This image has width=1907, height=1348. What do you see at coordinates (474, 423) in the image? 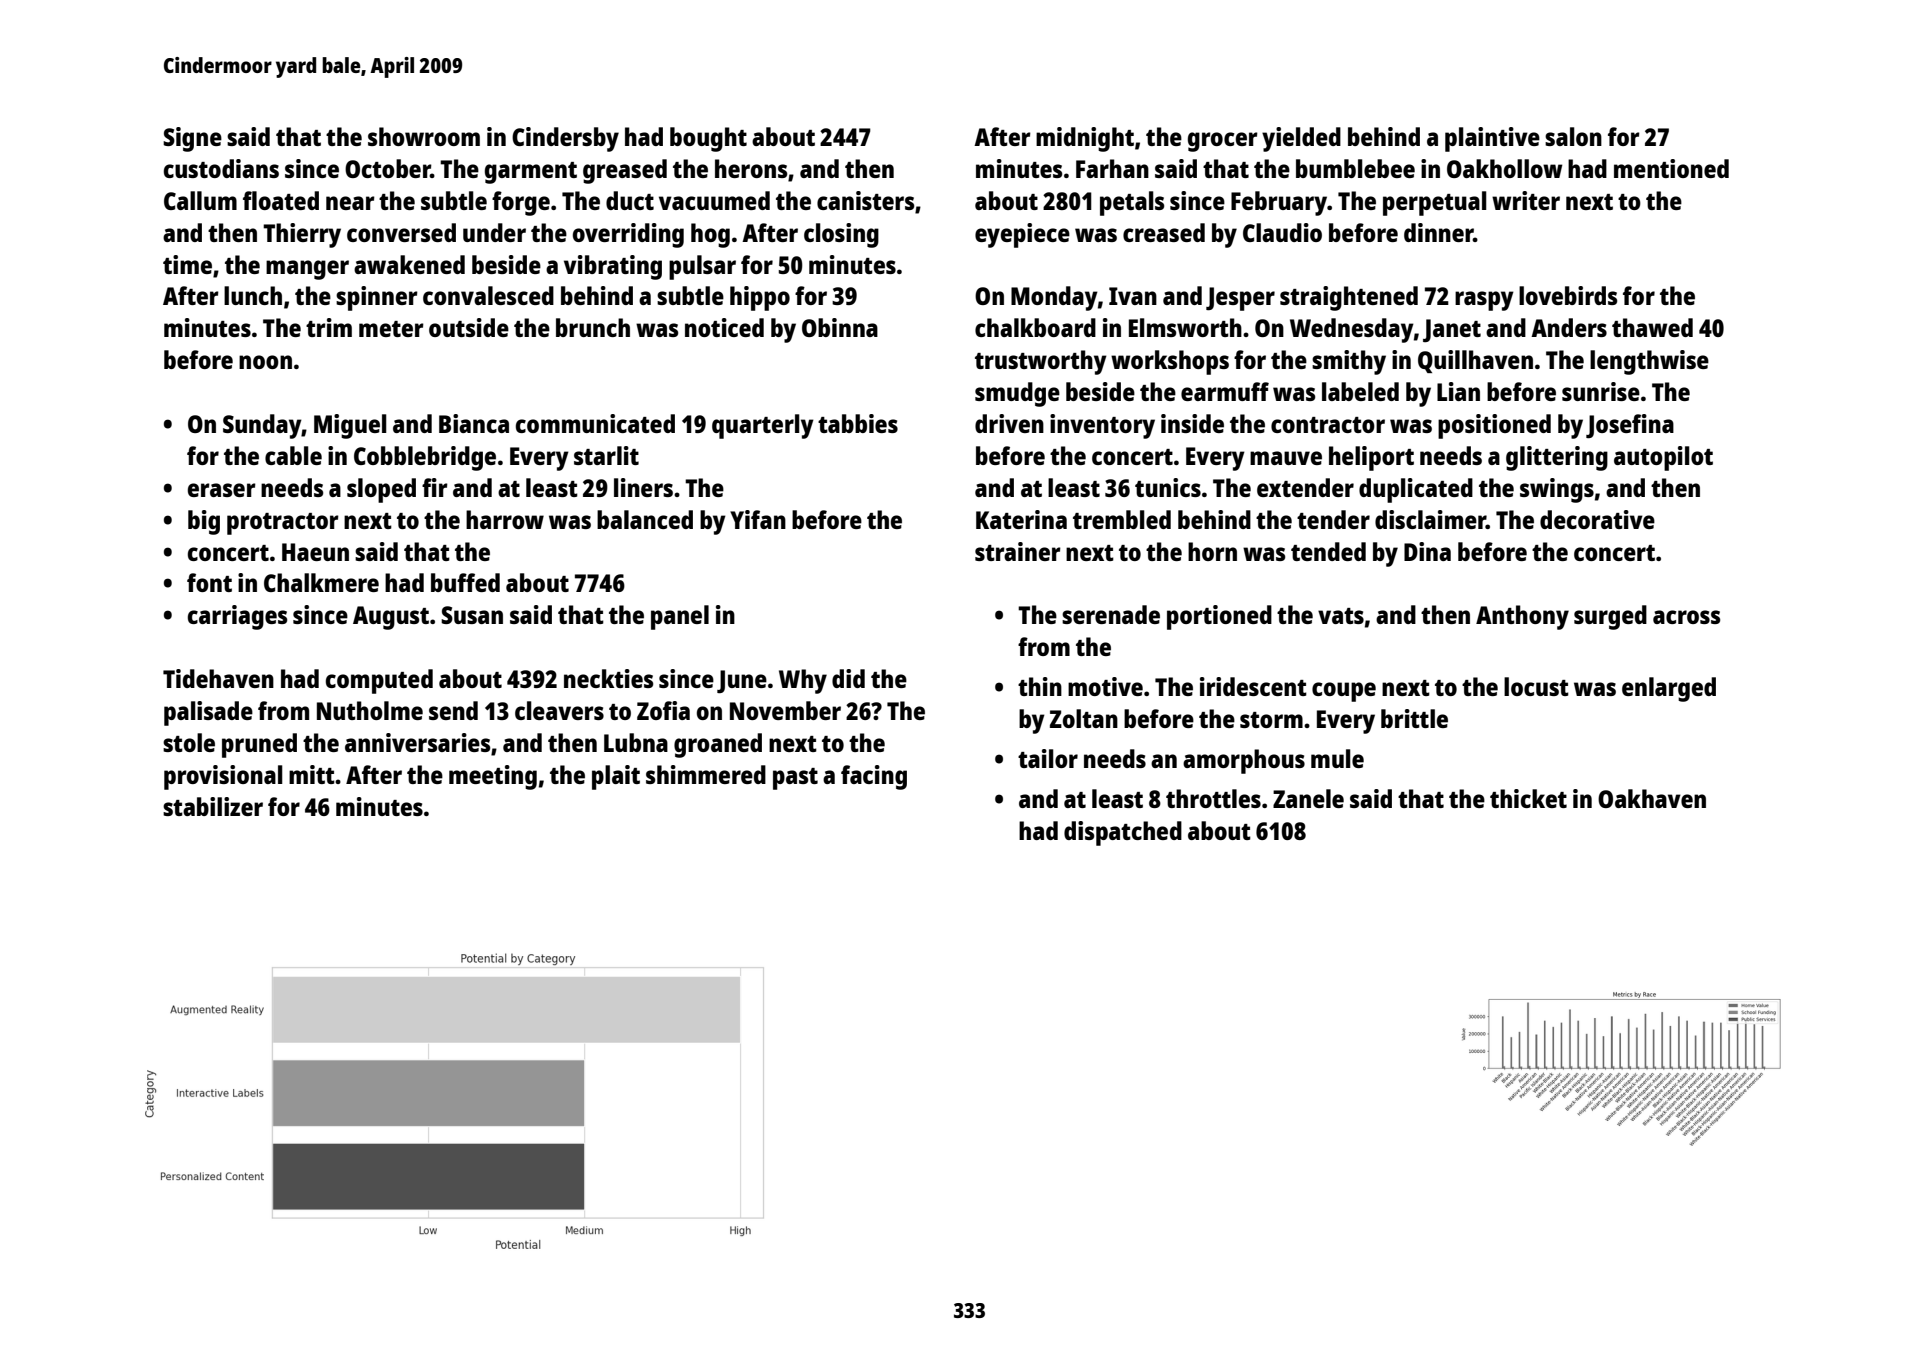
I see `Bianca` at bounding box center [474, 423].
